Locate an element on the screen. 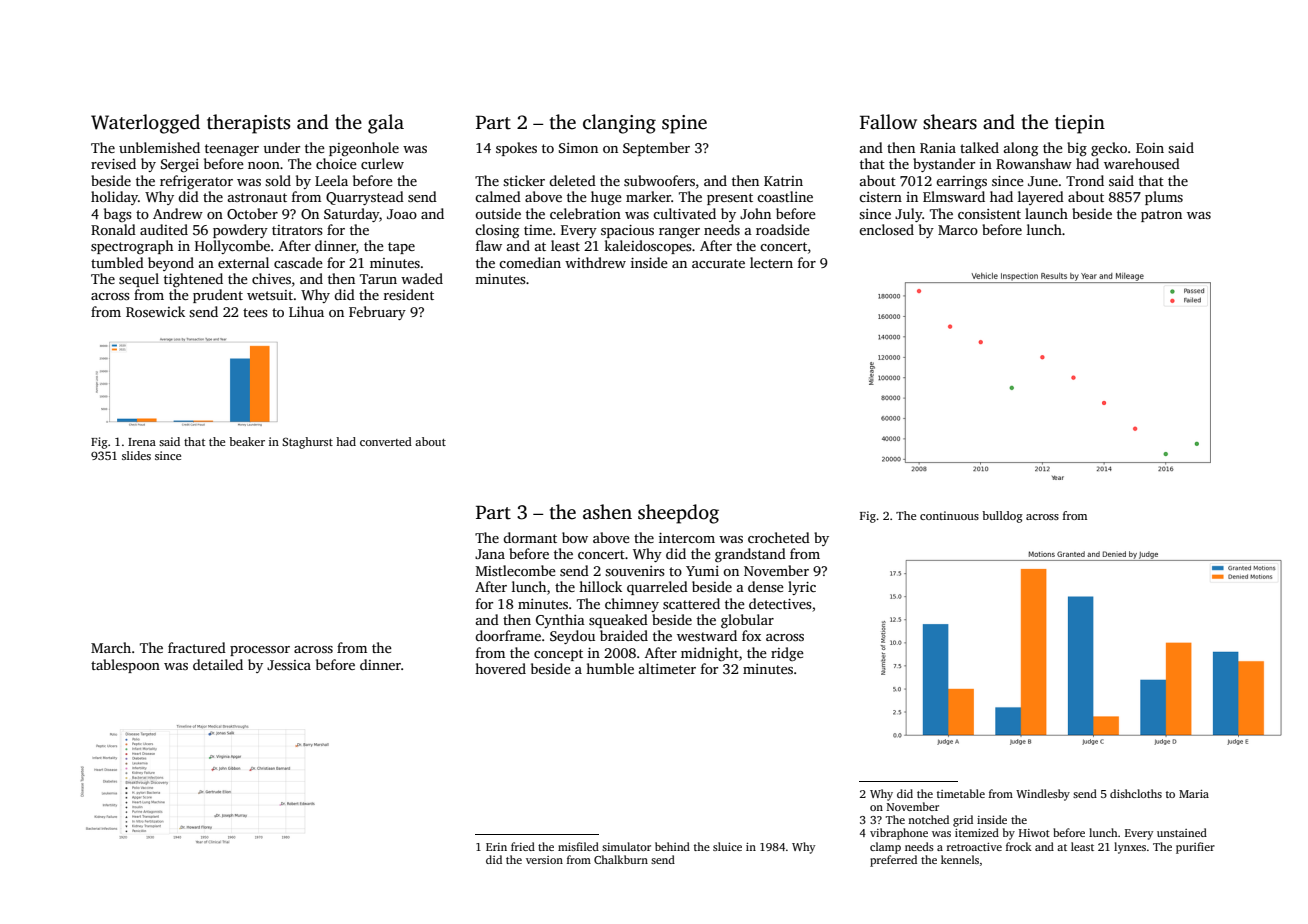  tiepin is located at coordinates (1080, 124).
